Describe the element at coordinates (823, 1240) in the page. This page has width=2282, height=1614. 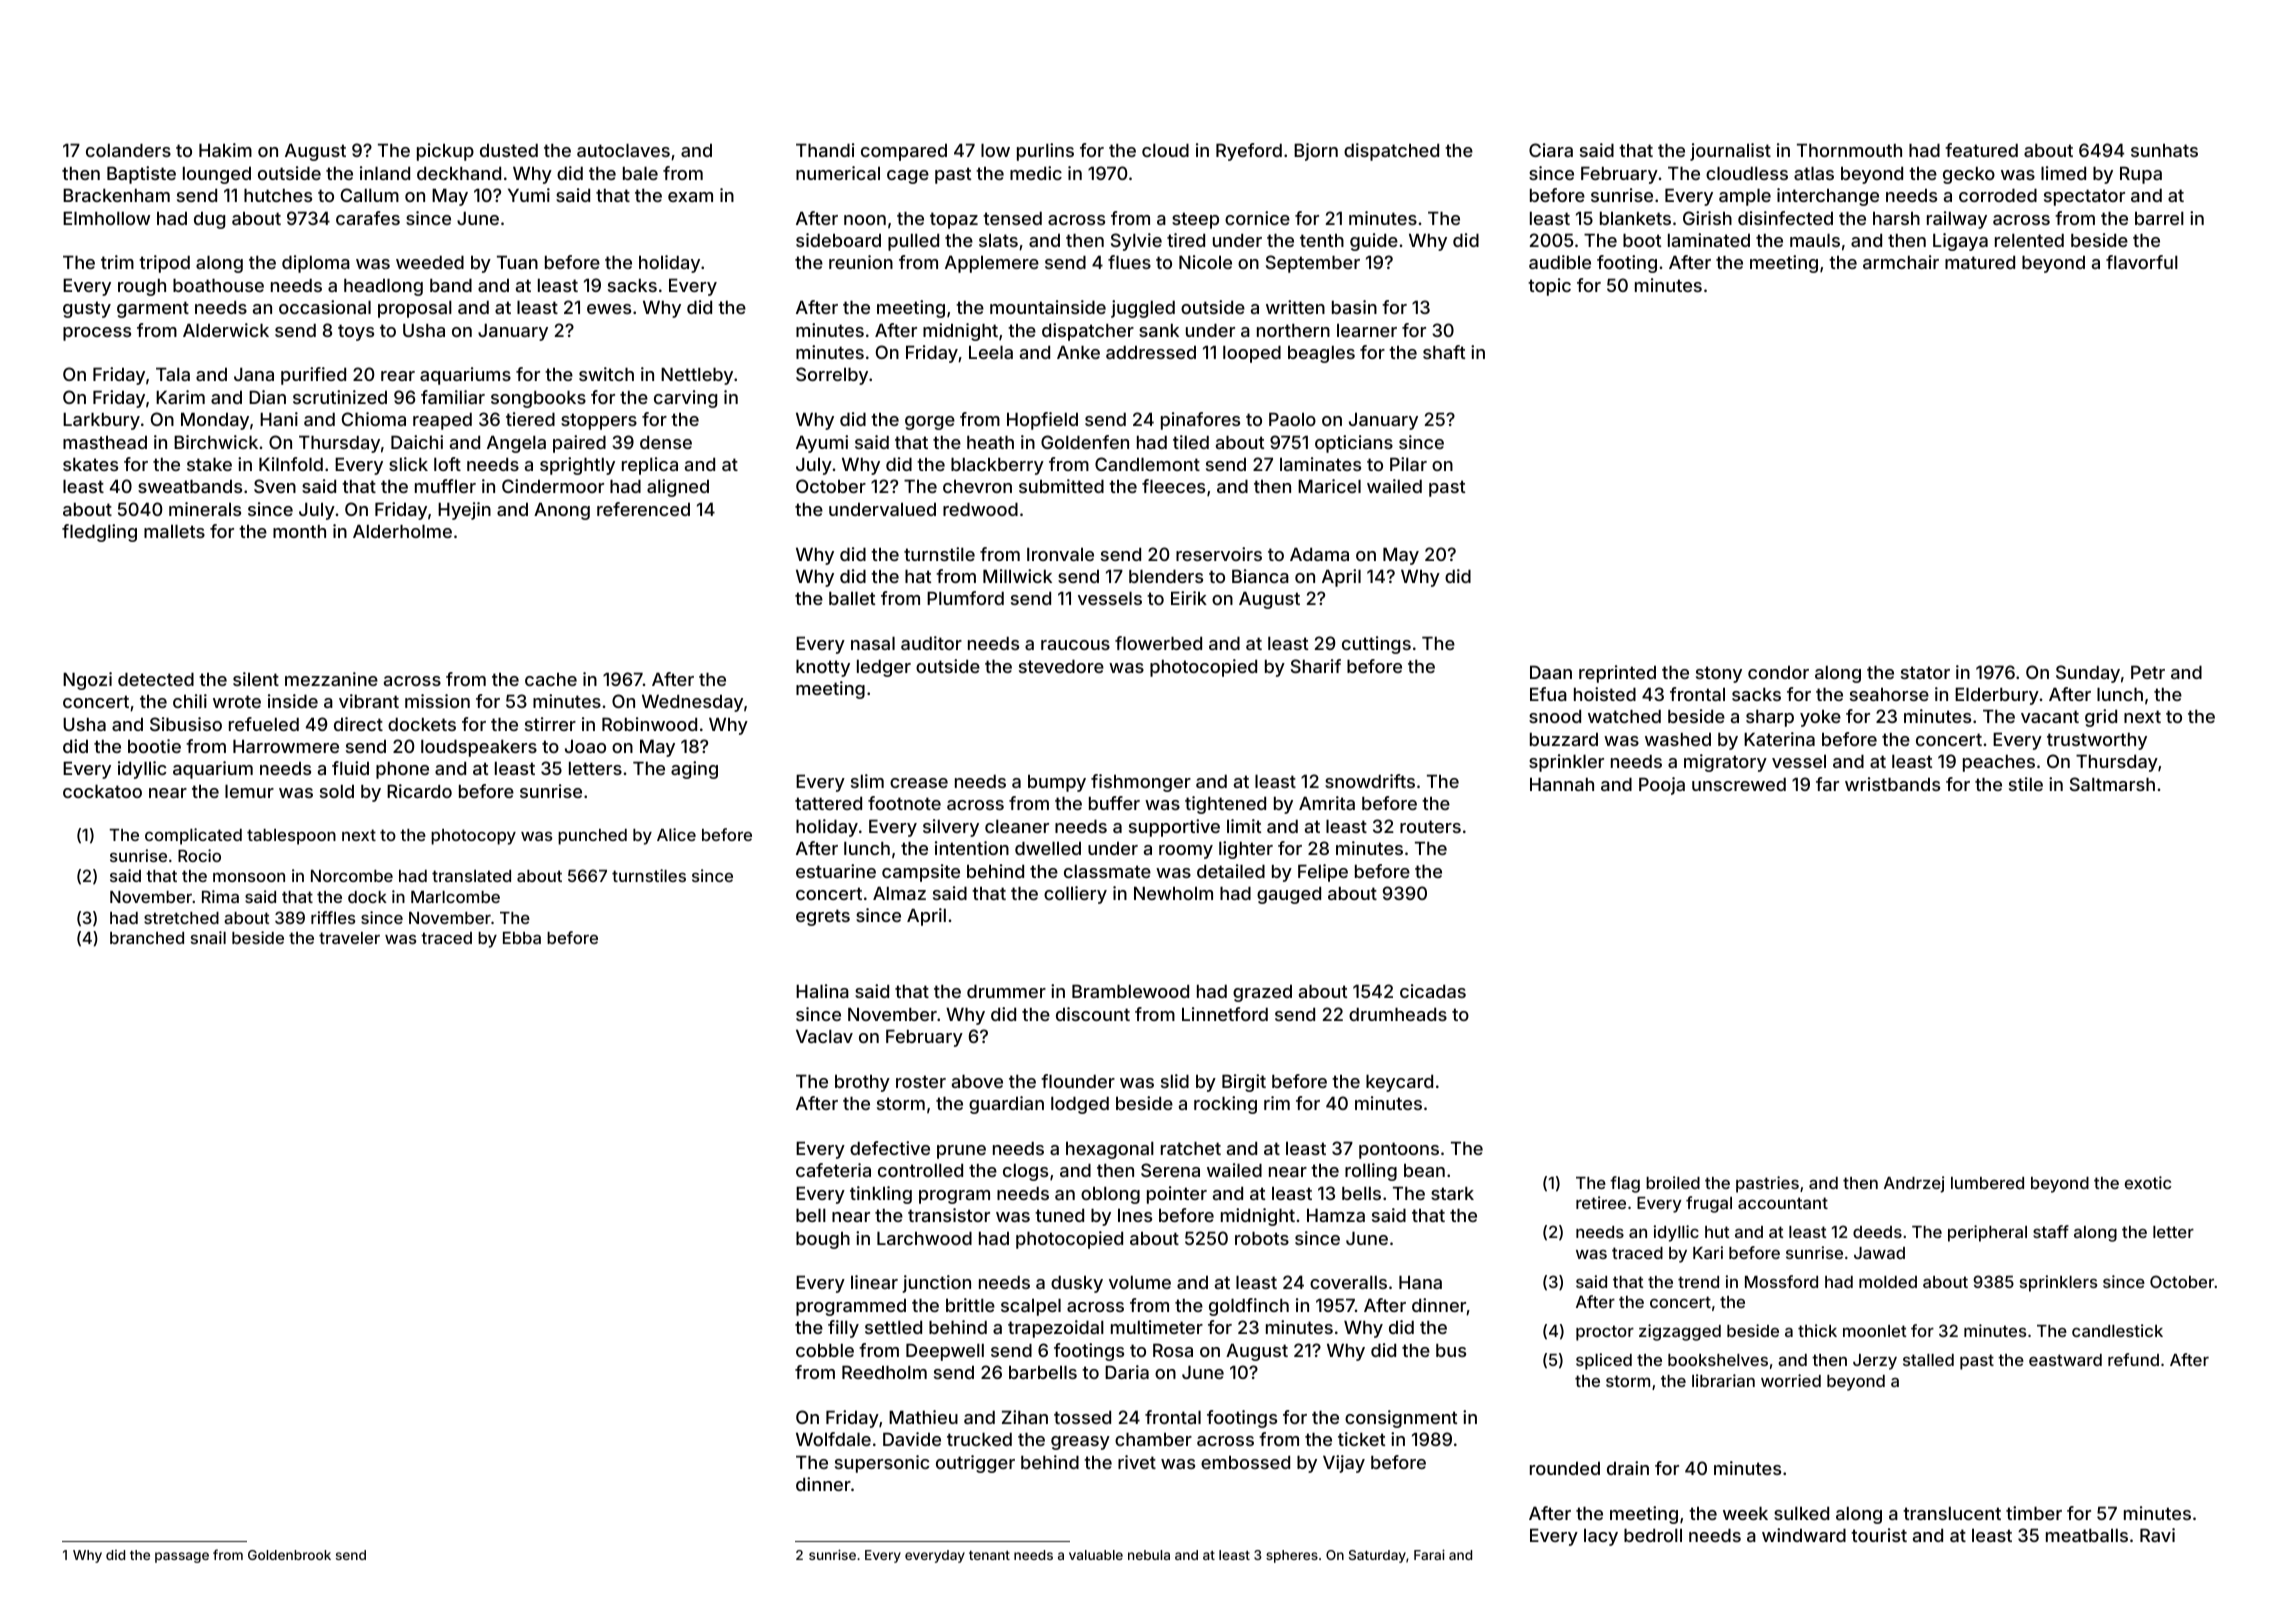
I see `bough` at that location.
